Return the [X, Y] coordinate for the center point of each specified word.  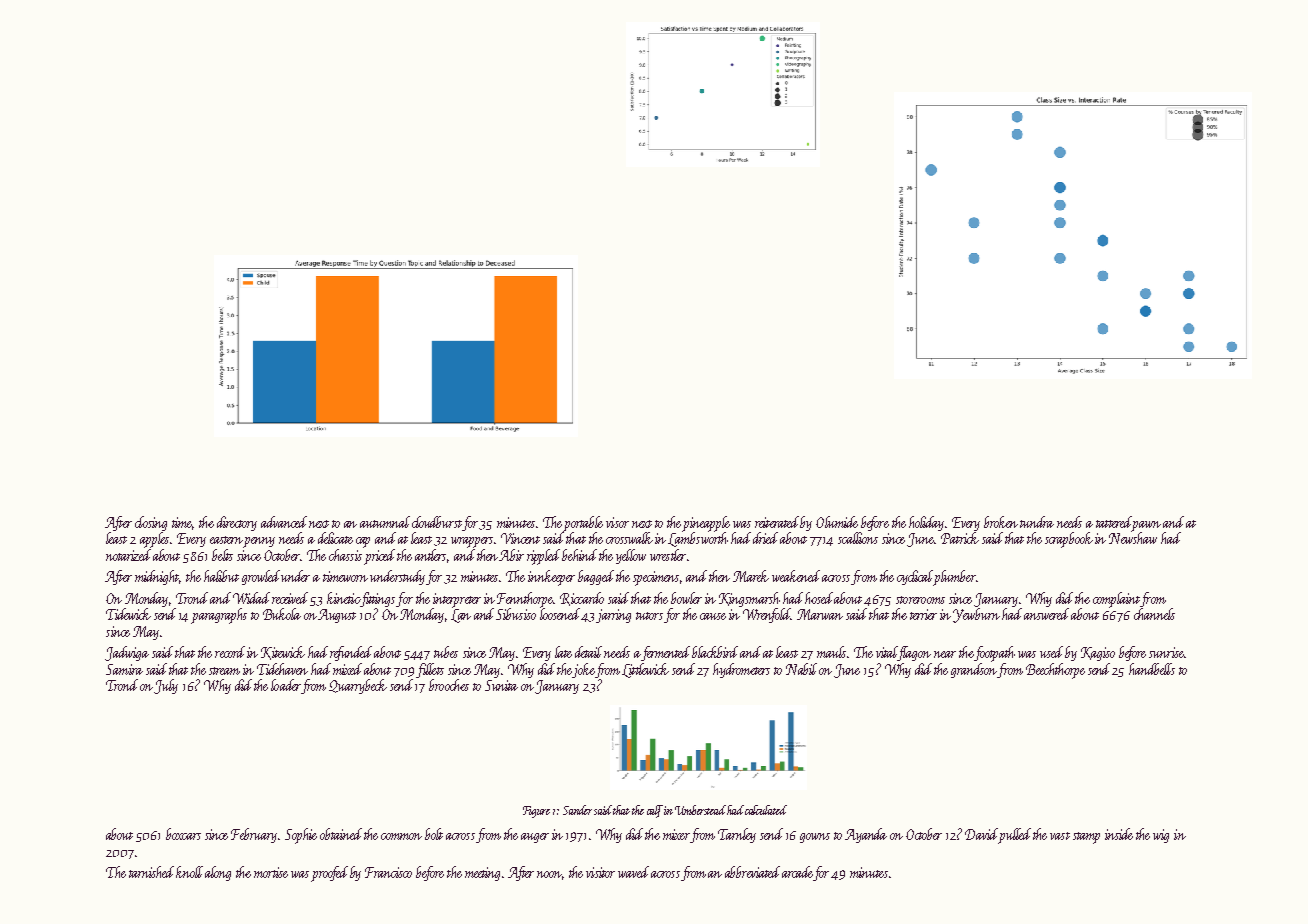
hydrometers [741, 670]
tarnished [151, 872]
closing [151, 523]
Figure [536, 812]
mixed [347, 669]
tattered [1114, 522]
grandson [974, 670]
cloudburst [437, 522]
